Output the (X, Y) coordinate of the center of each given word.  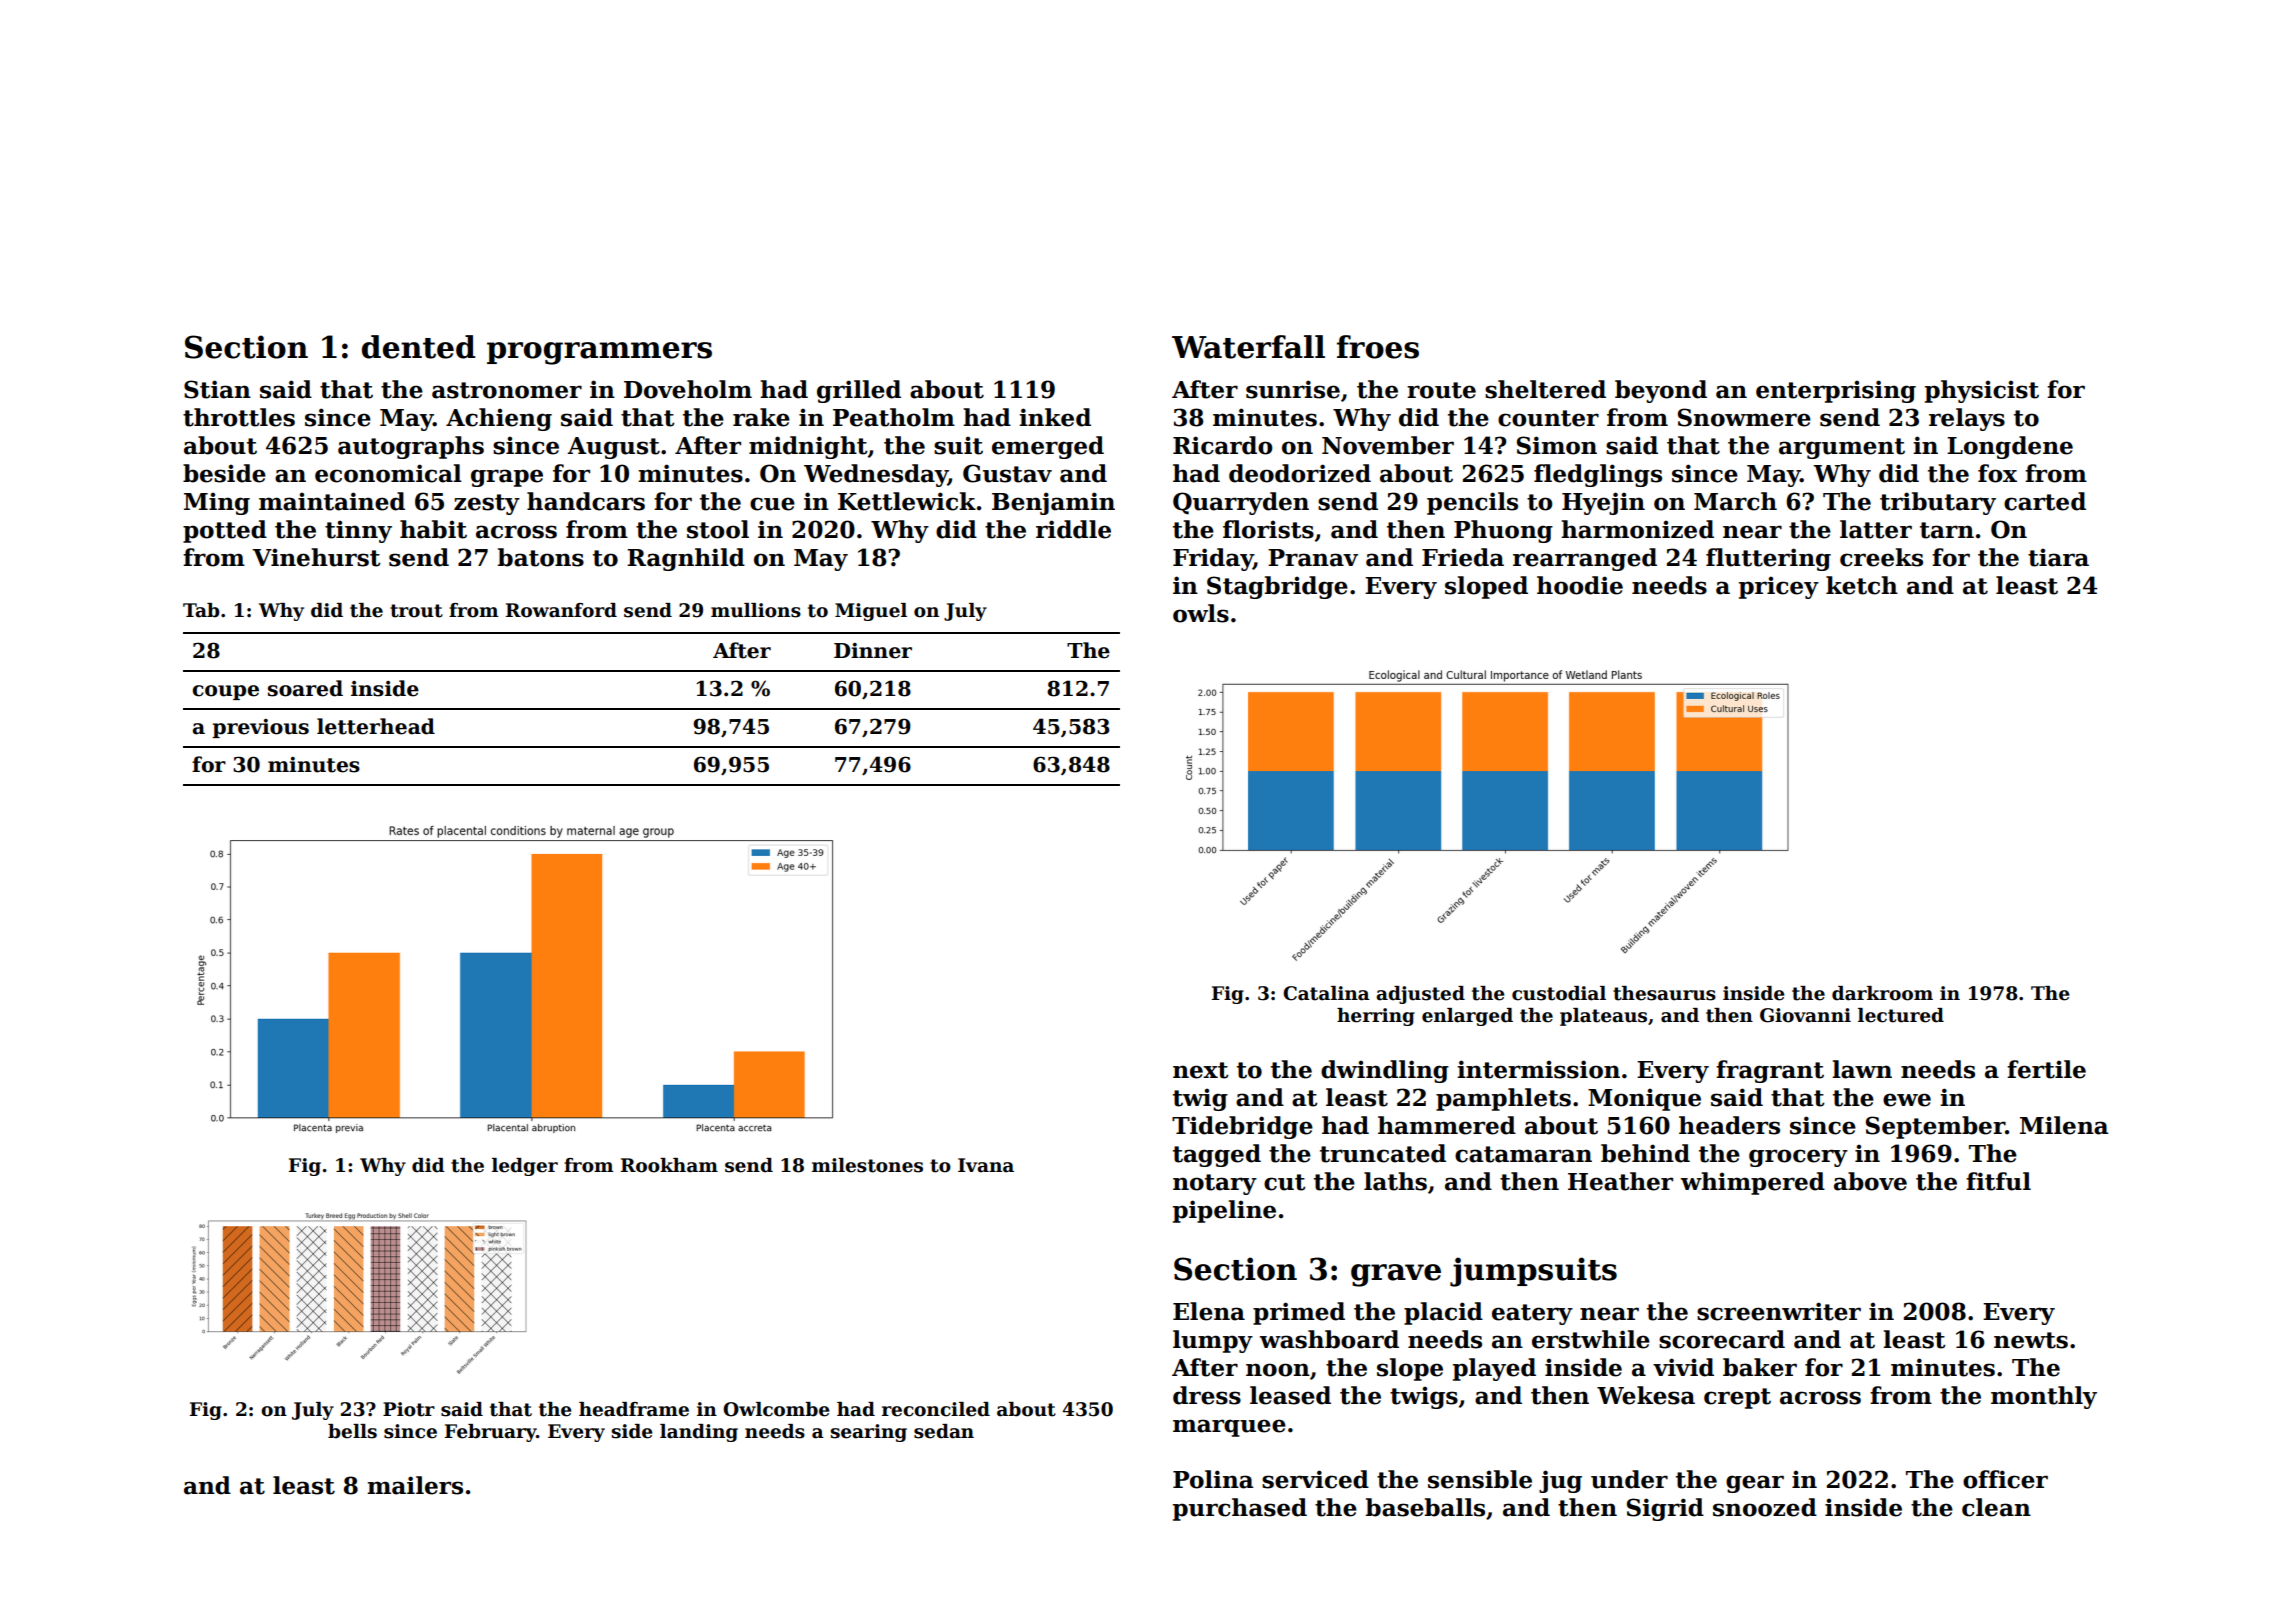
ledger (525, 1167)
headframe (634, 1409)
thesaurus (1664, 993)
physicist (1982, 391)
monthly (2044, 1397)
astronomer (507, 390)
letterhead (376, 726)
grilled (859, 391)
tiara (2058, 557)
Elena (1209, 1311)
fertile (2046, 1069)
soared (305, 688)
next (1200, 1070)
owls (1201, 613)
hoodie (1580, 585)
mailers (415, 1485)
